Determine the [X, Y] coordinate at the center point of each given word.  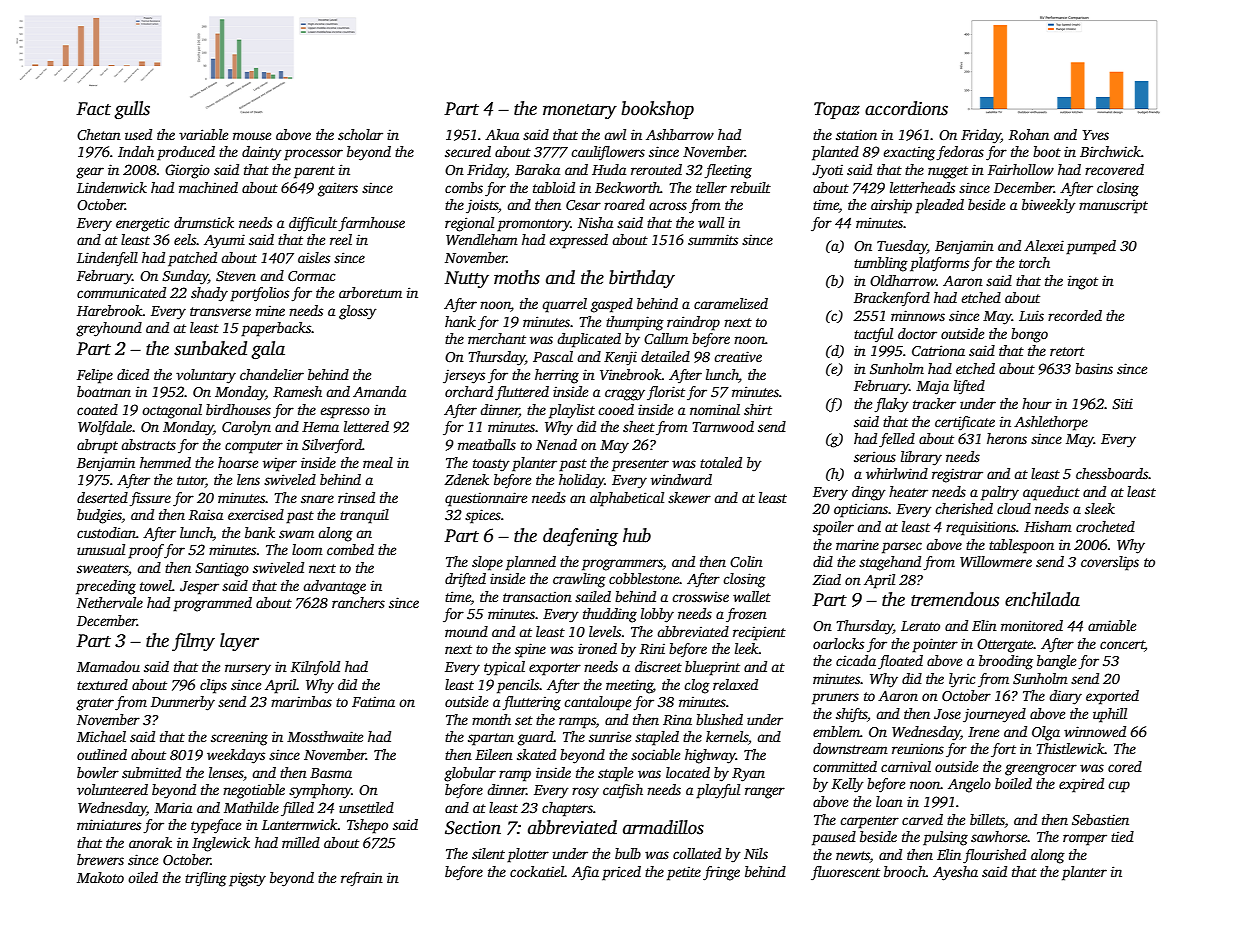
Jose [947, 714]
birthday [642, 279]
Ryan [748, 775]
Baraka [537, 169]
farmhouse [371, 224]
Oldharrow [903, 280]
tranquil [364, 516]
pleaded [939, 206]
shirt [758, 409]
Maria [173, 807]
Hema [320, 427]
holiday [582, 481]
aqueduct [1051, 493]
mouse [252, 136]
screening [239, 739]
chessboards [1112, 473]
